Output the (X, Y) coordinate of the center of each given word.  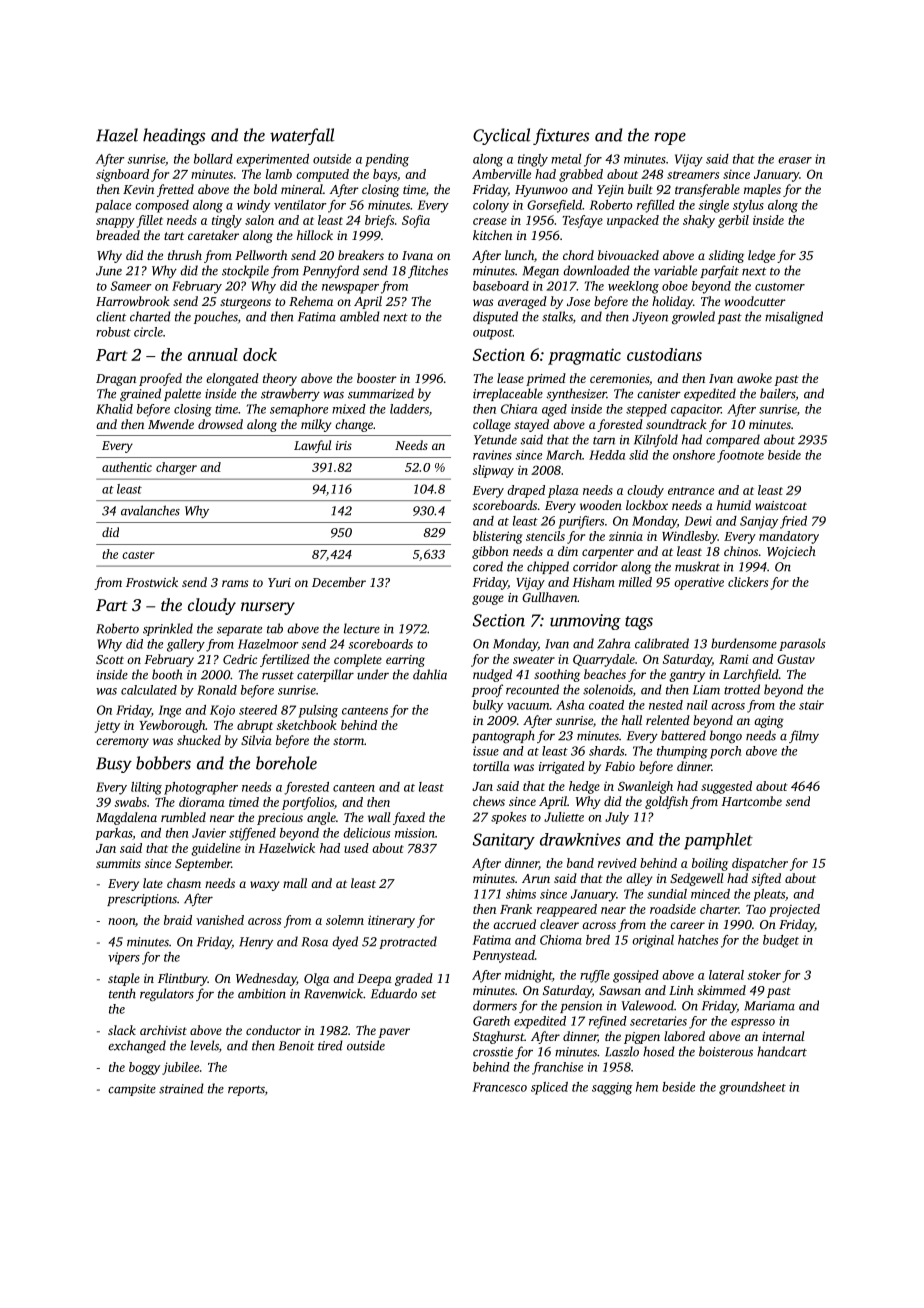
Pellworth (261, 255)
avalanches (150, 510)
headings (174, 136)
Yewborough (172, 726)
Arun (536, 878)
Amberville (501, 174)
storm (348, 741)
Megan (541, 272)
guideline (216, 849)
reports (246, 1091)
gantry (687, 676)
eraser (795, 160)
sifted (766, 879)
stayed (531, 425)
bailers (777, 393)
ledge (761, 256)
